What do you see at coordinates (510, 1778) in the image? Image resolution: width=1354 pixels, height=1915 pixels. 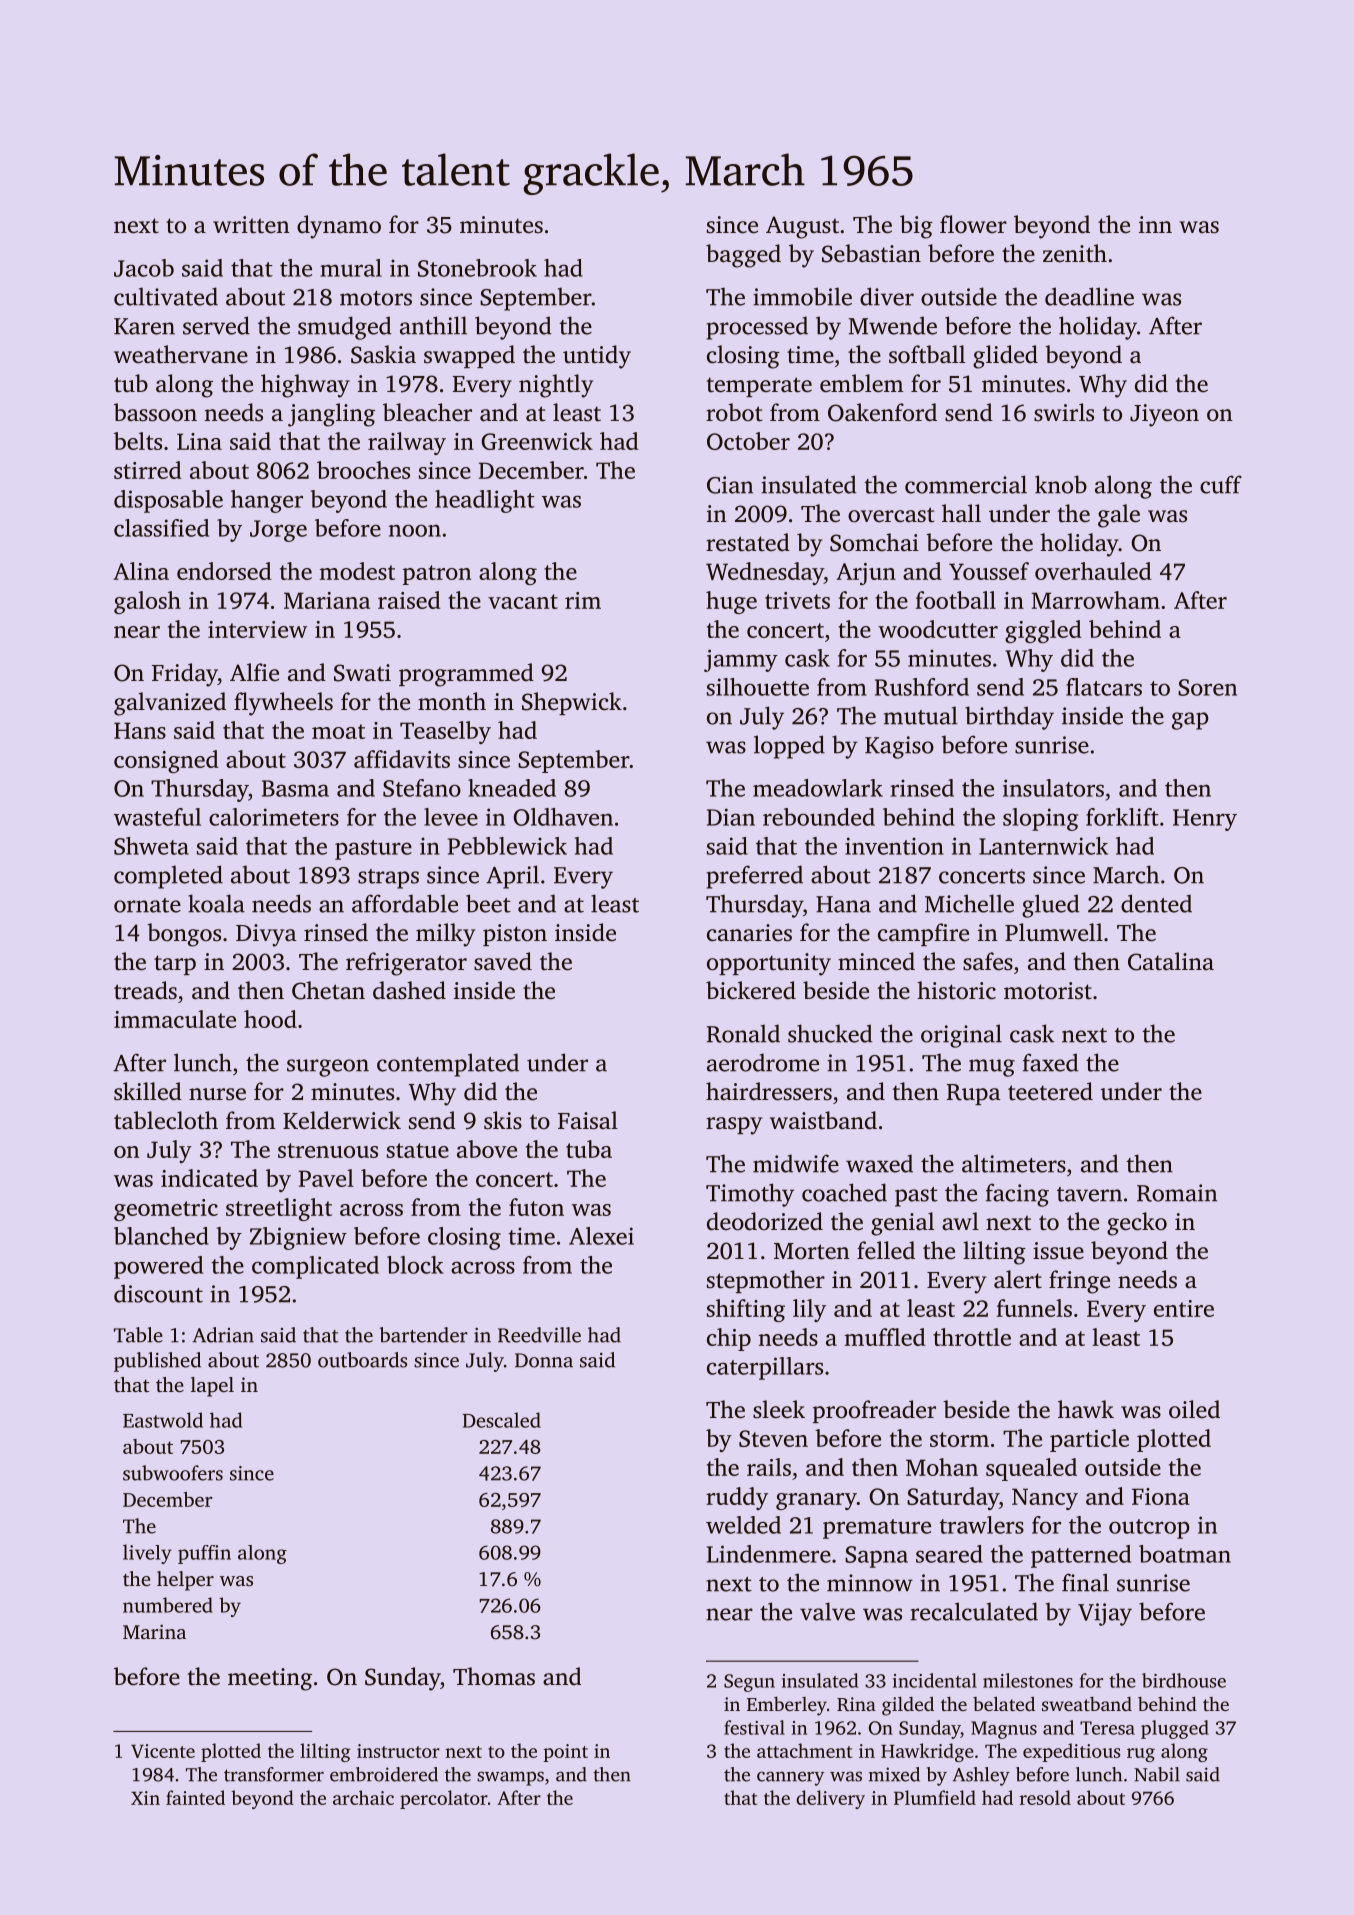 I see `swamps` at bounding box center [510, 1778].
